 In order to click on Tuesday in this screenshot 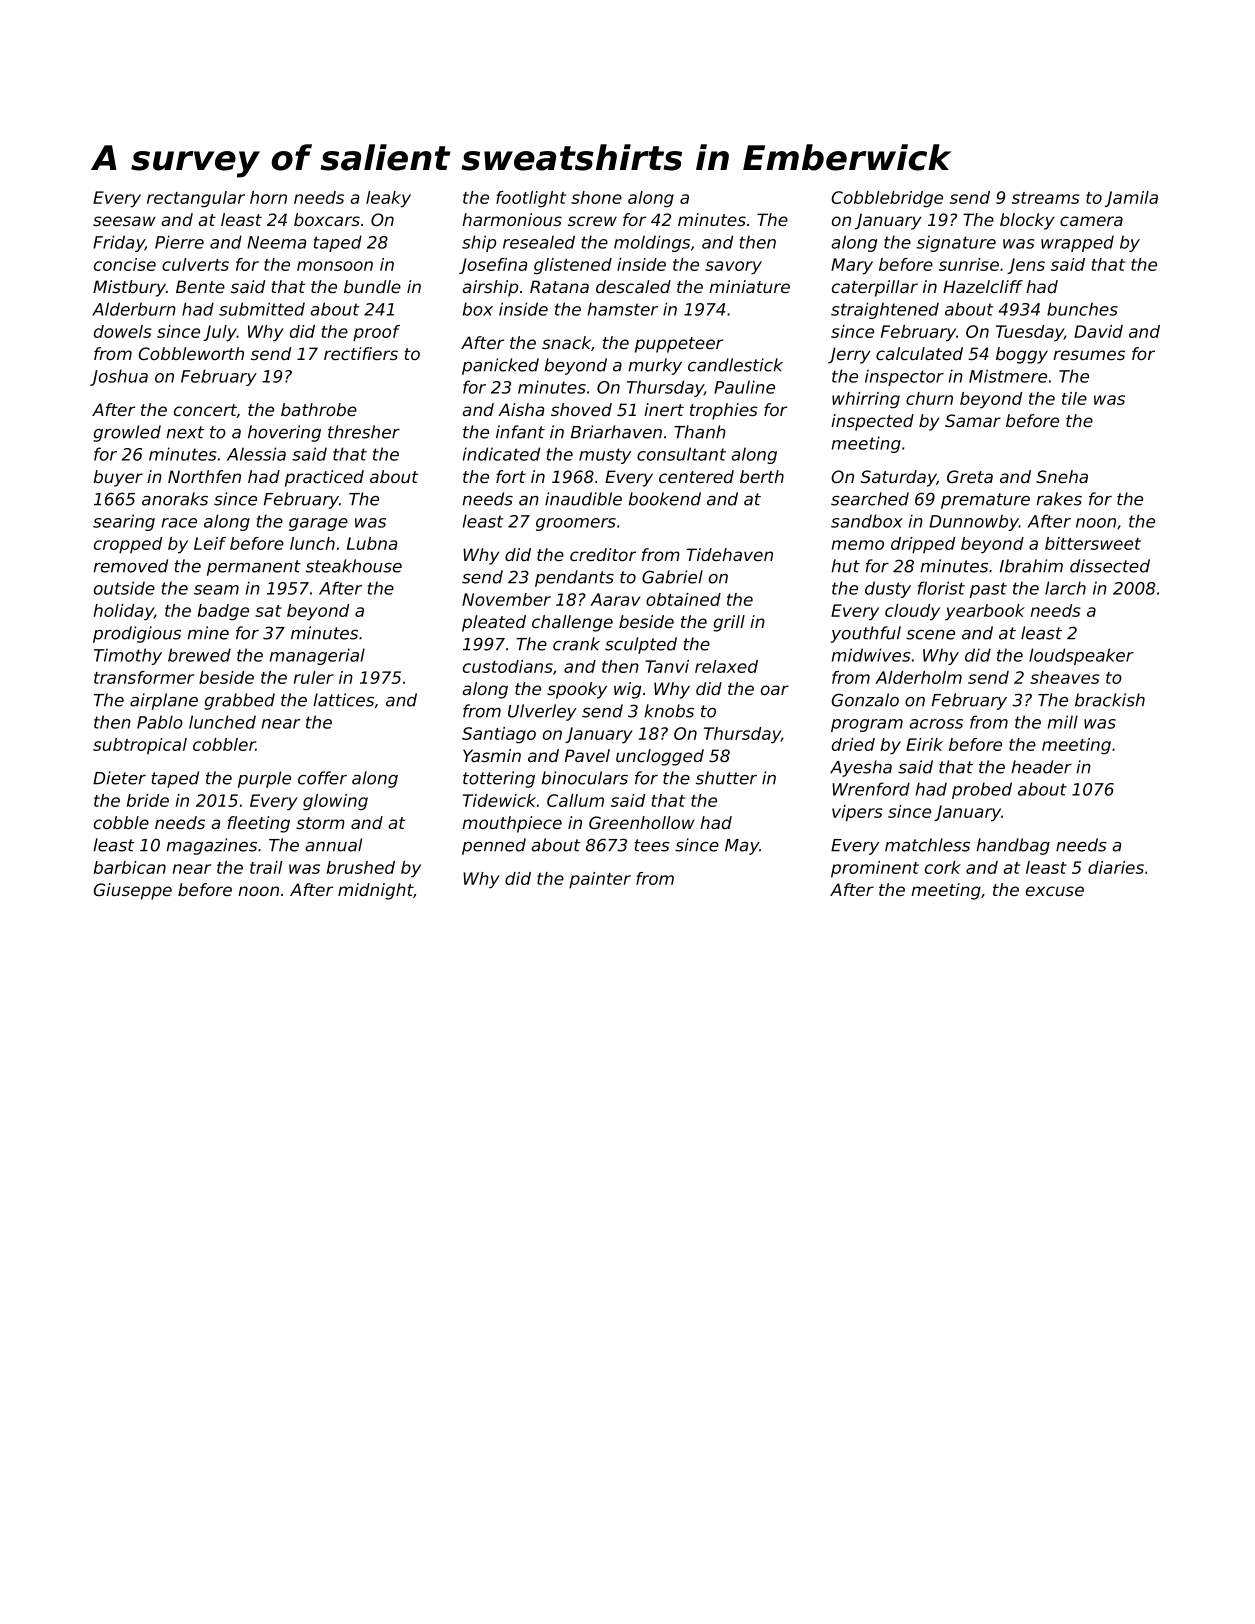, I will do `click(1030, 333)`.
